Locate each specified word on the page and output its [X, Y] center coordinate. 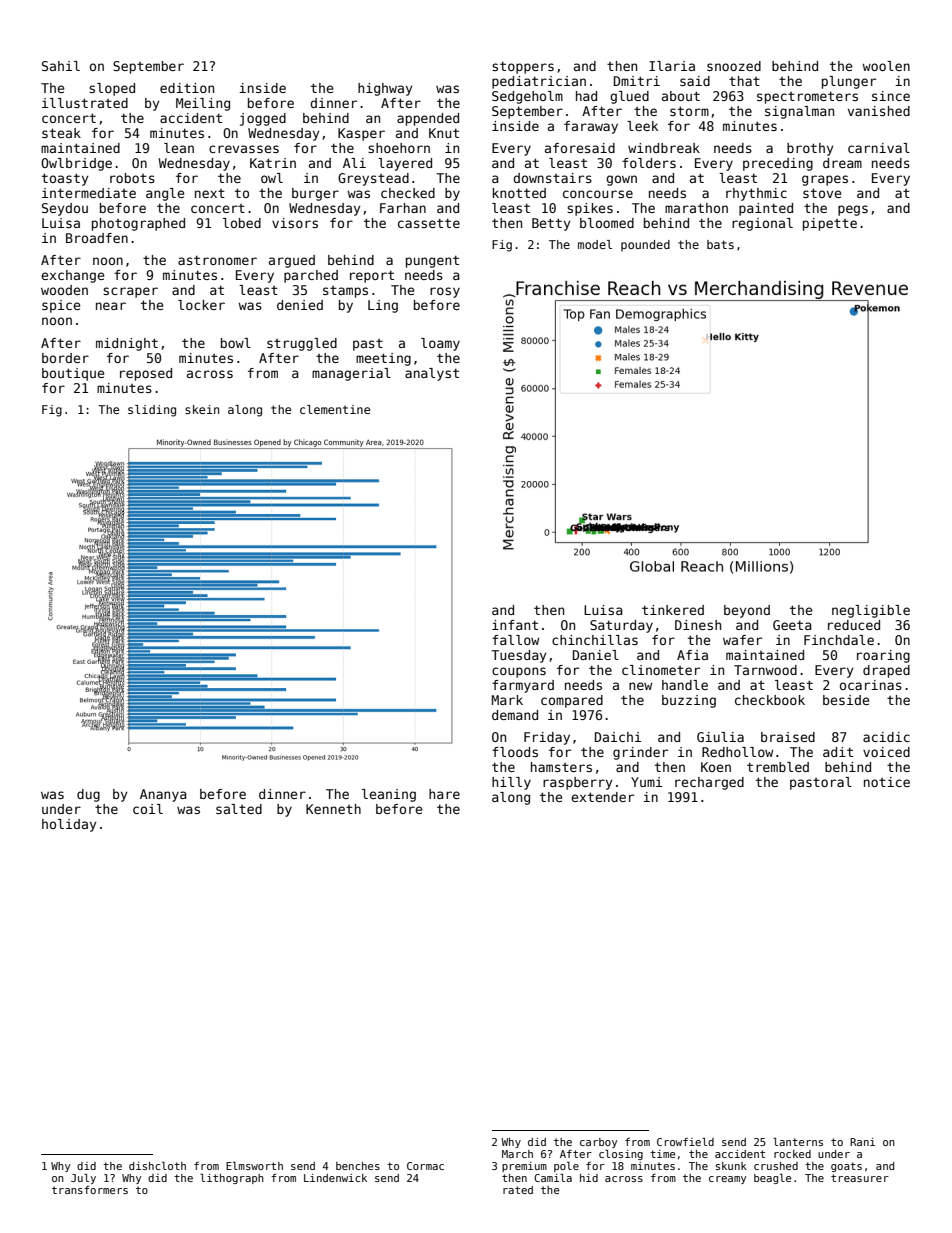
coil [148, 809]
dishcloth [157, 1166]
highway [385, 89]
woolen [886, 66]
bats [720, 244]
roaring [883, 656]
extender [602, 797]
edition [187, 88]
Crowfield [685, 1142]
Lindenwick [335, 1178]
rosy [445, 292]
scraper [130, 292]
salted [239, 809]
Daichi [618, 737]
